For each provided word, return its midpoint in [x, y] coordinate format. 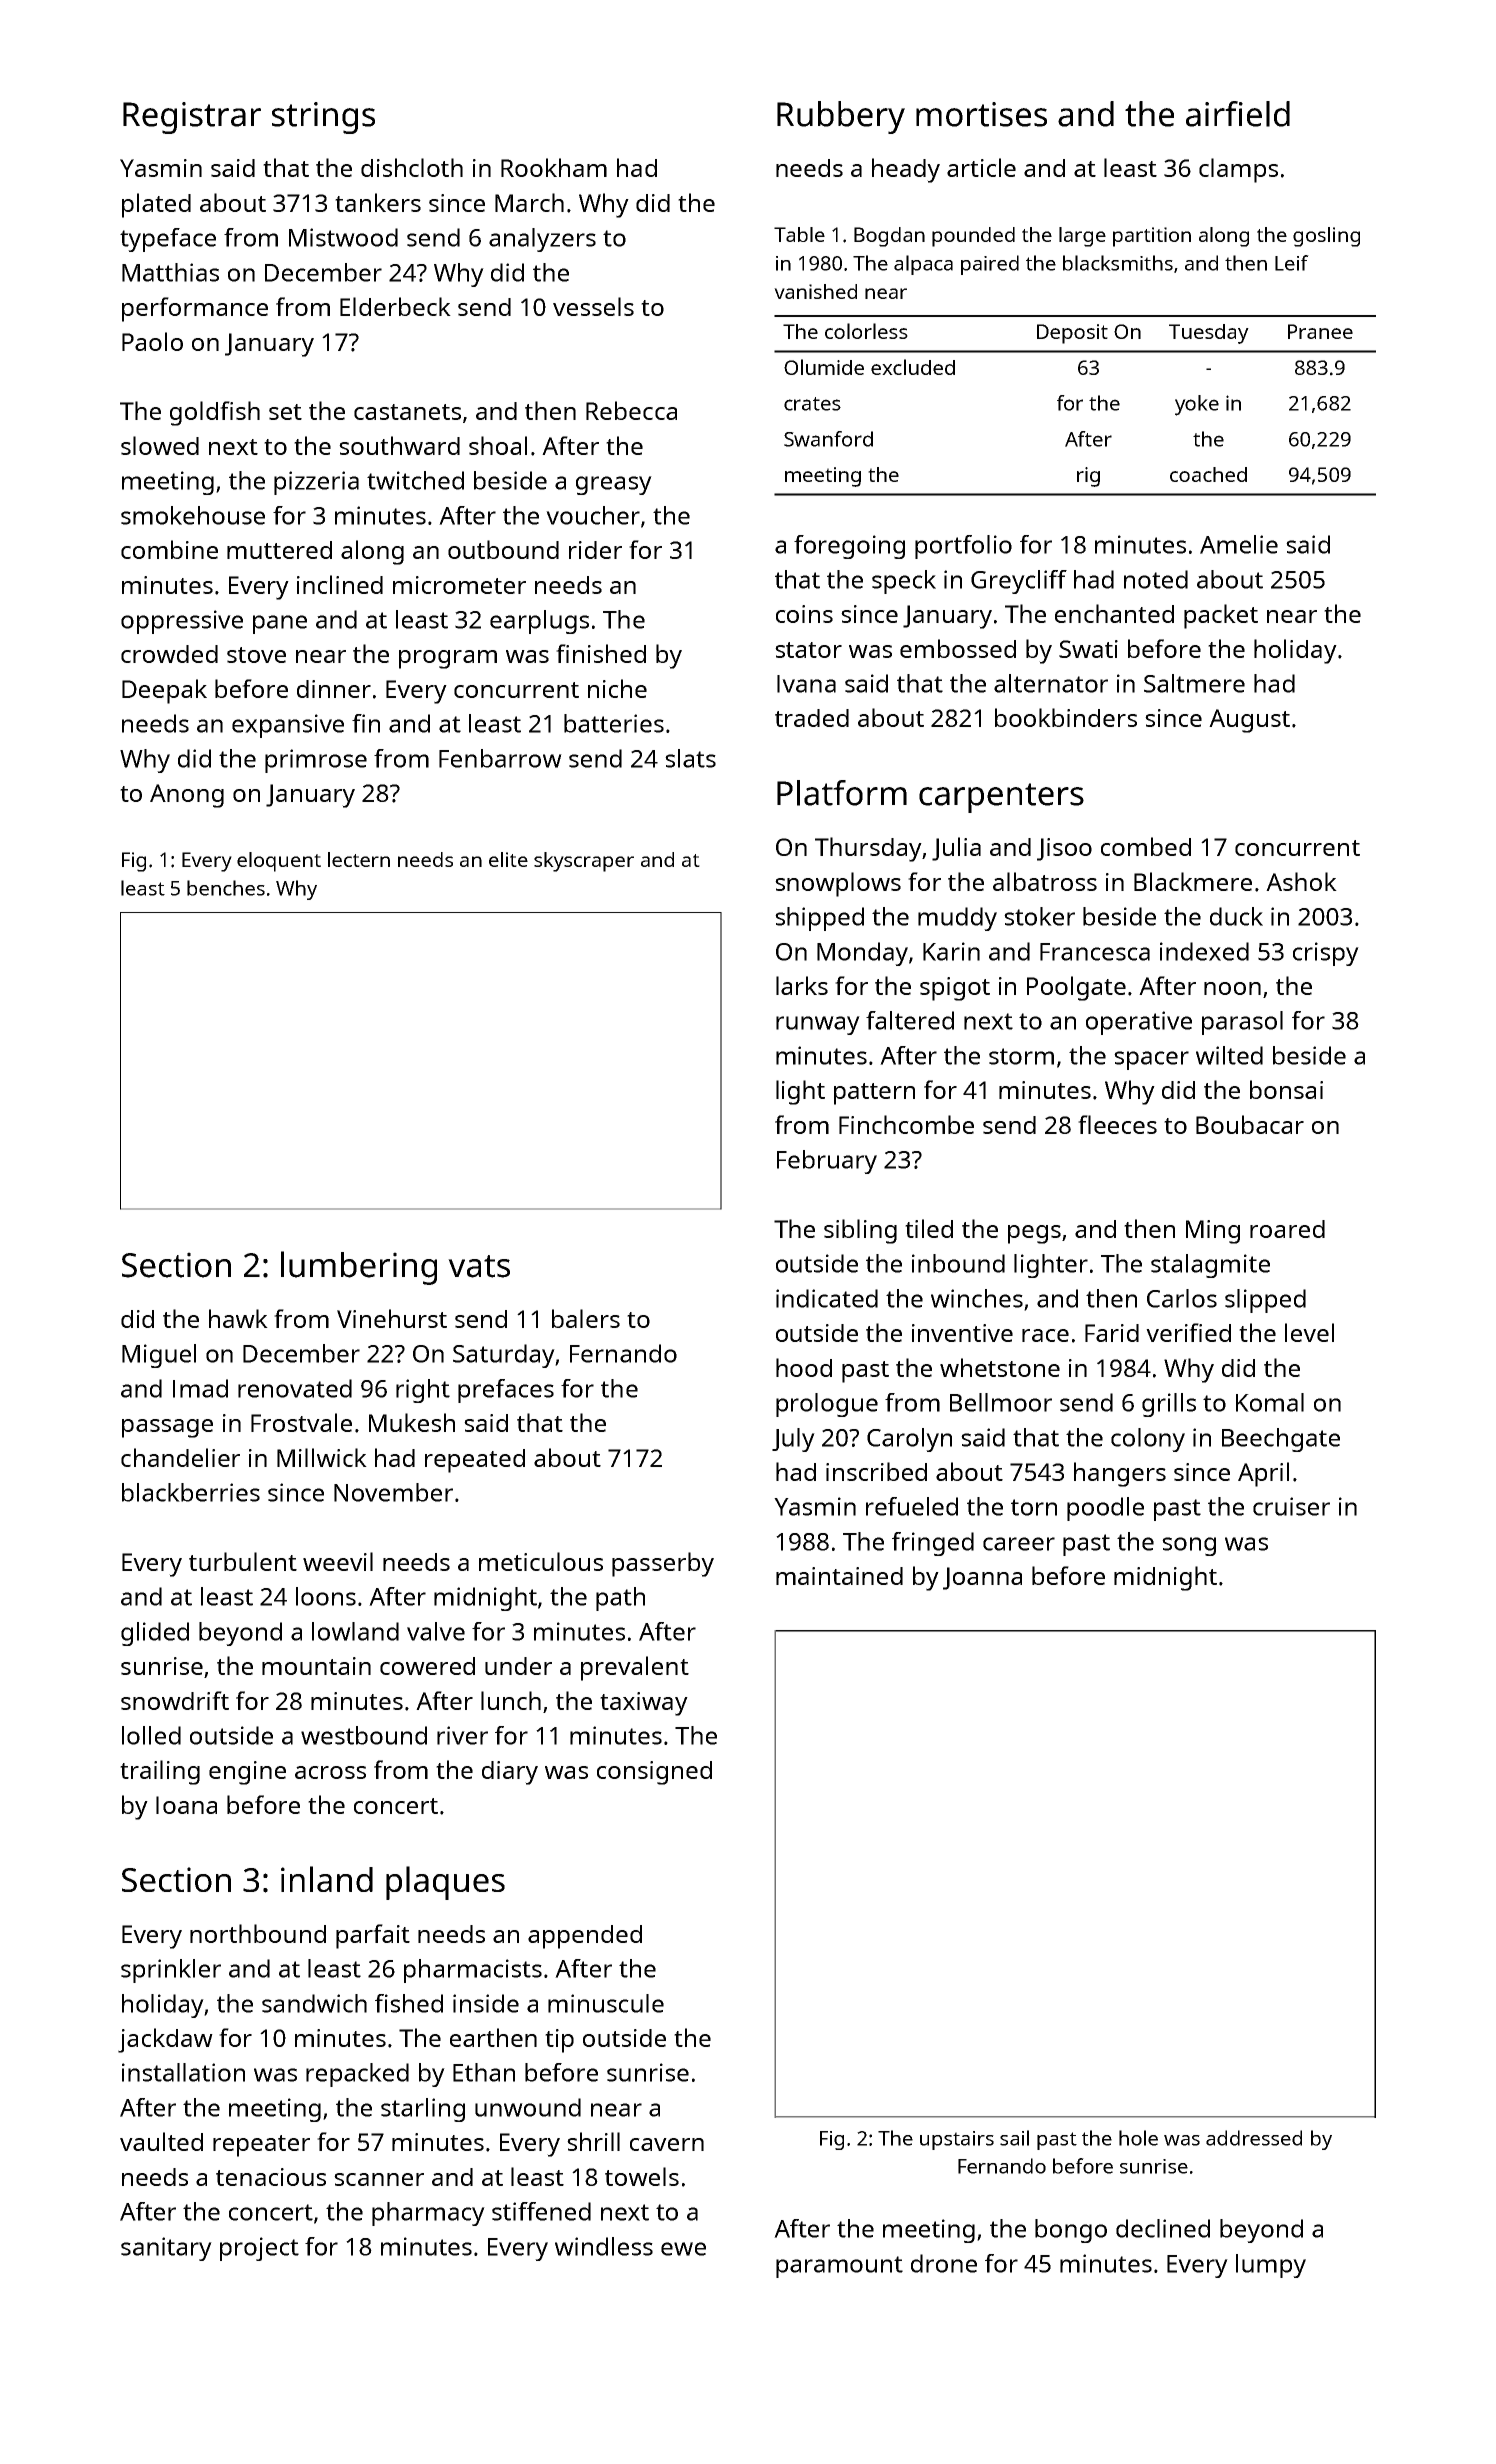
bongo [1071, 2231]
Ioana [186, 1805]
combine [169, 549]
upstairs [957, 2140]
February [827, 1162]
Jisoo [1064, 849]
